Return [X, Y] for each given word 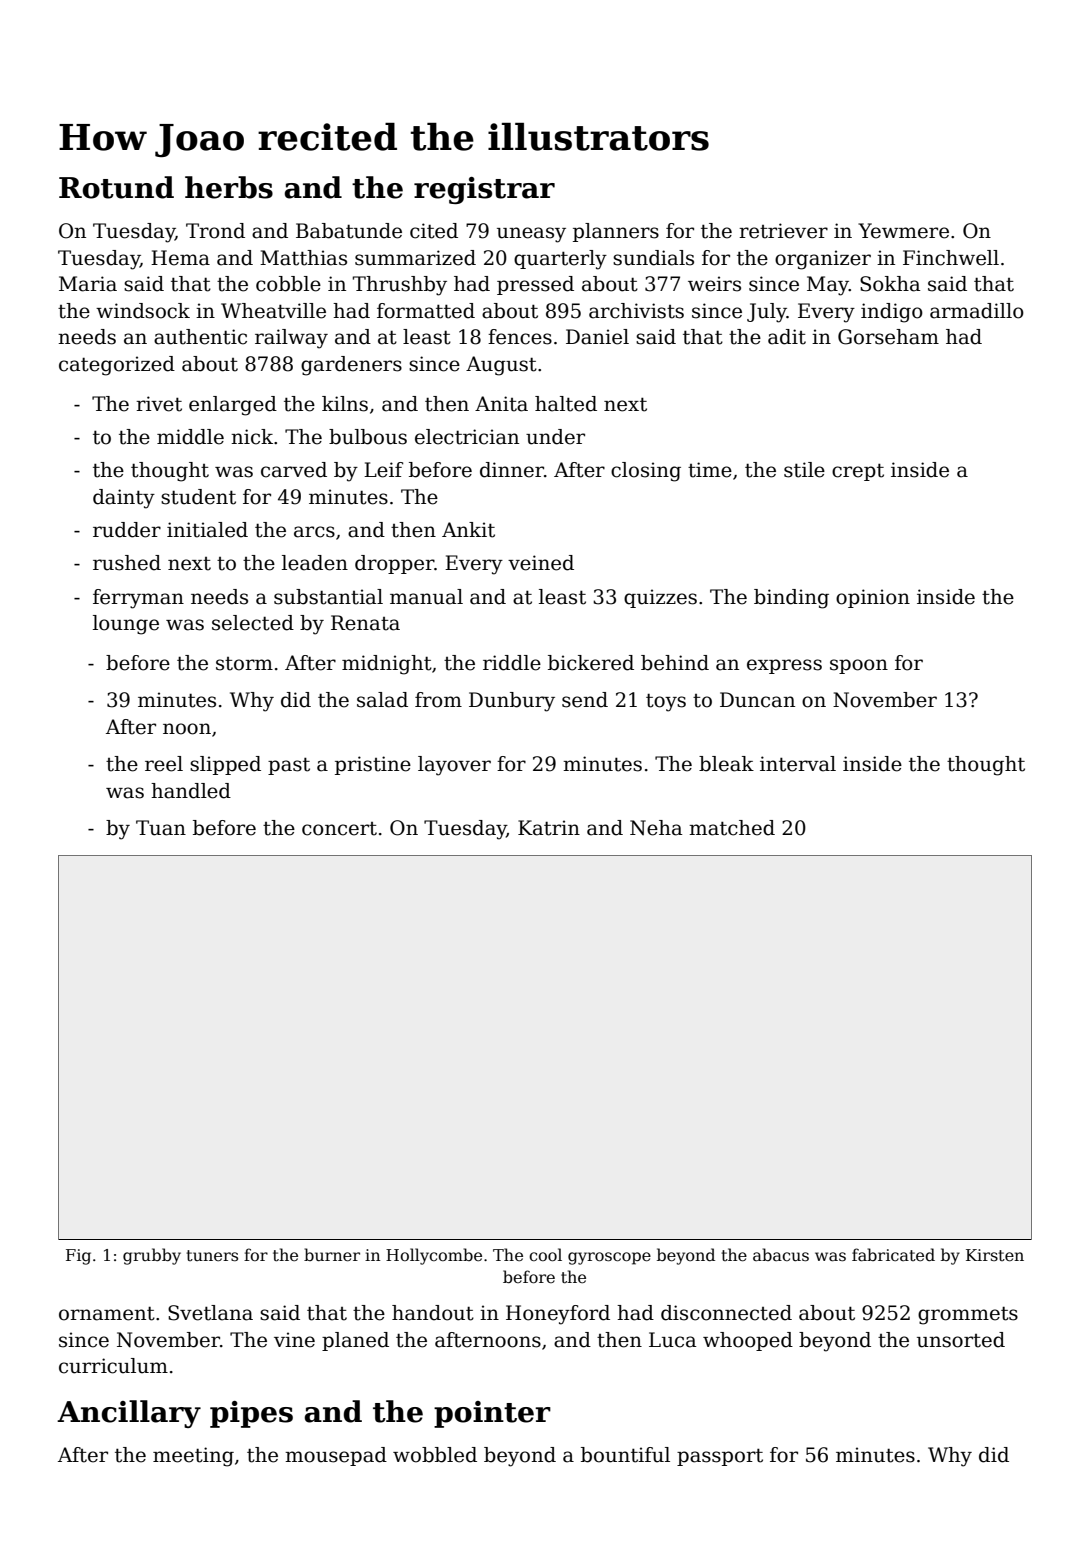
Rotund [116, 187]
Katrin [549, 828]
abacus [781, 1255]
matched [732, 828]
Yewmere [903, 231]
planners [616, 232]
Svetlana [210, 1313]
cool [545, 1254]
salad [382, 700]
